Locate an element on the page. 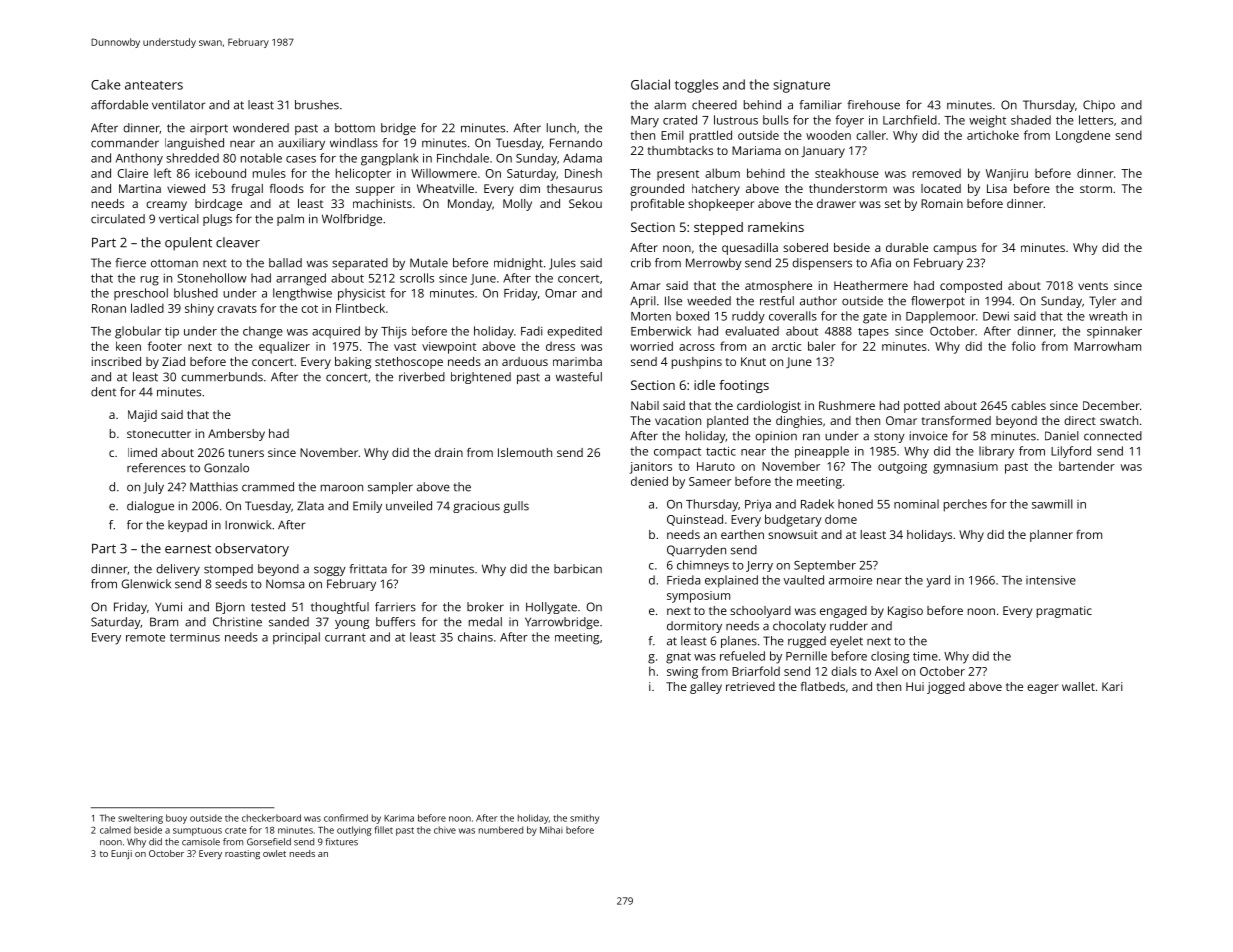 This image has height=952, width=1233. separated is located at coordinates (360, 264).
